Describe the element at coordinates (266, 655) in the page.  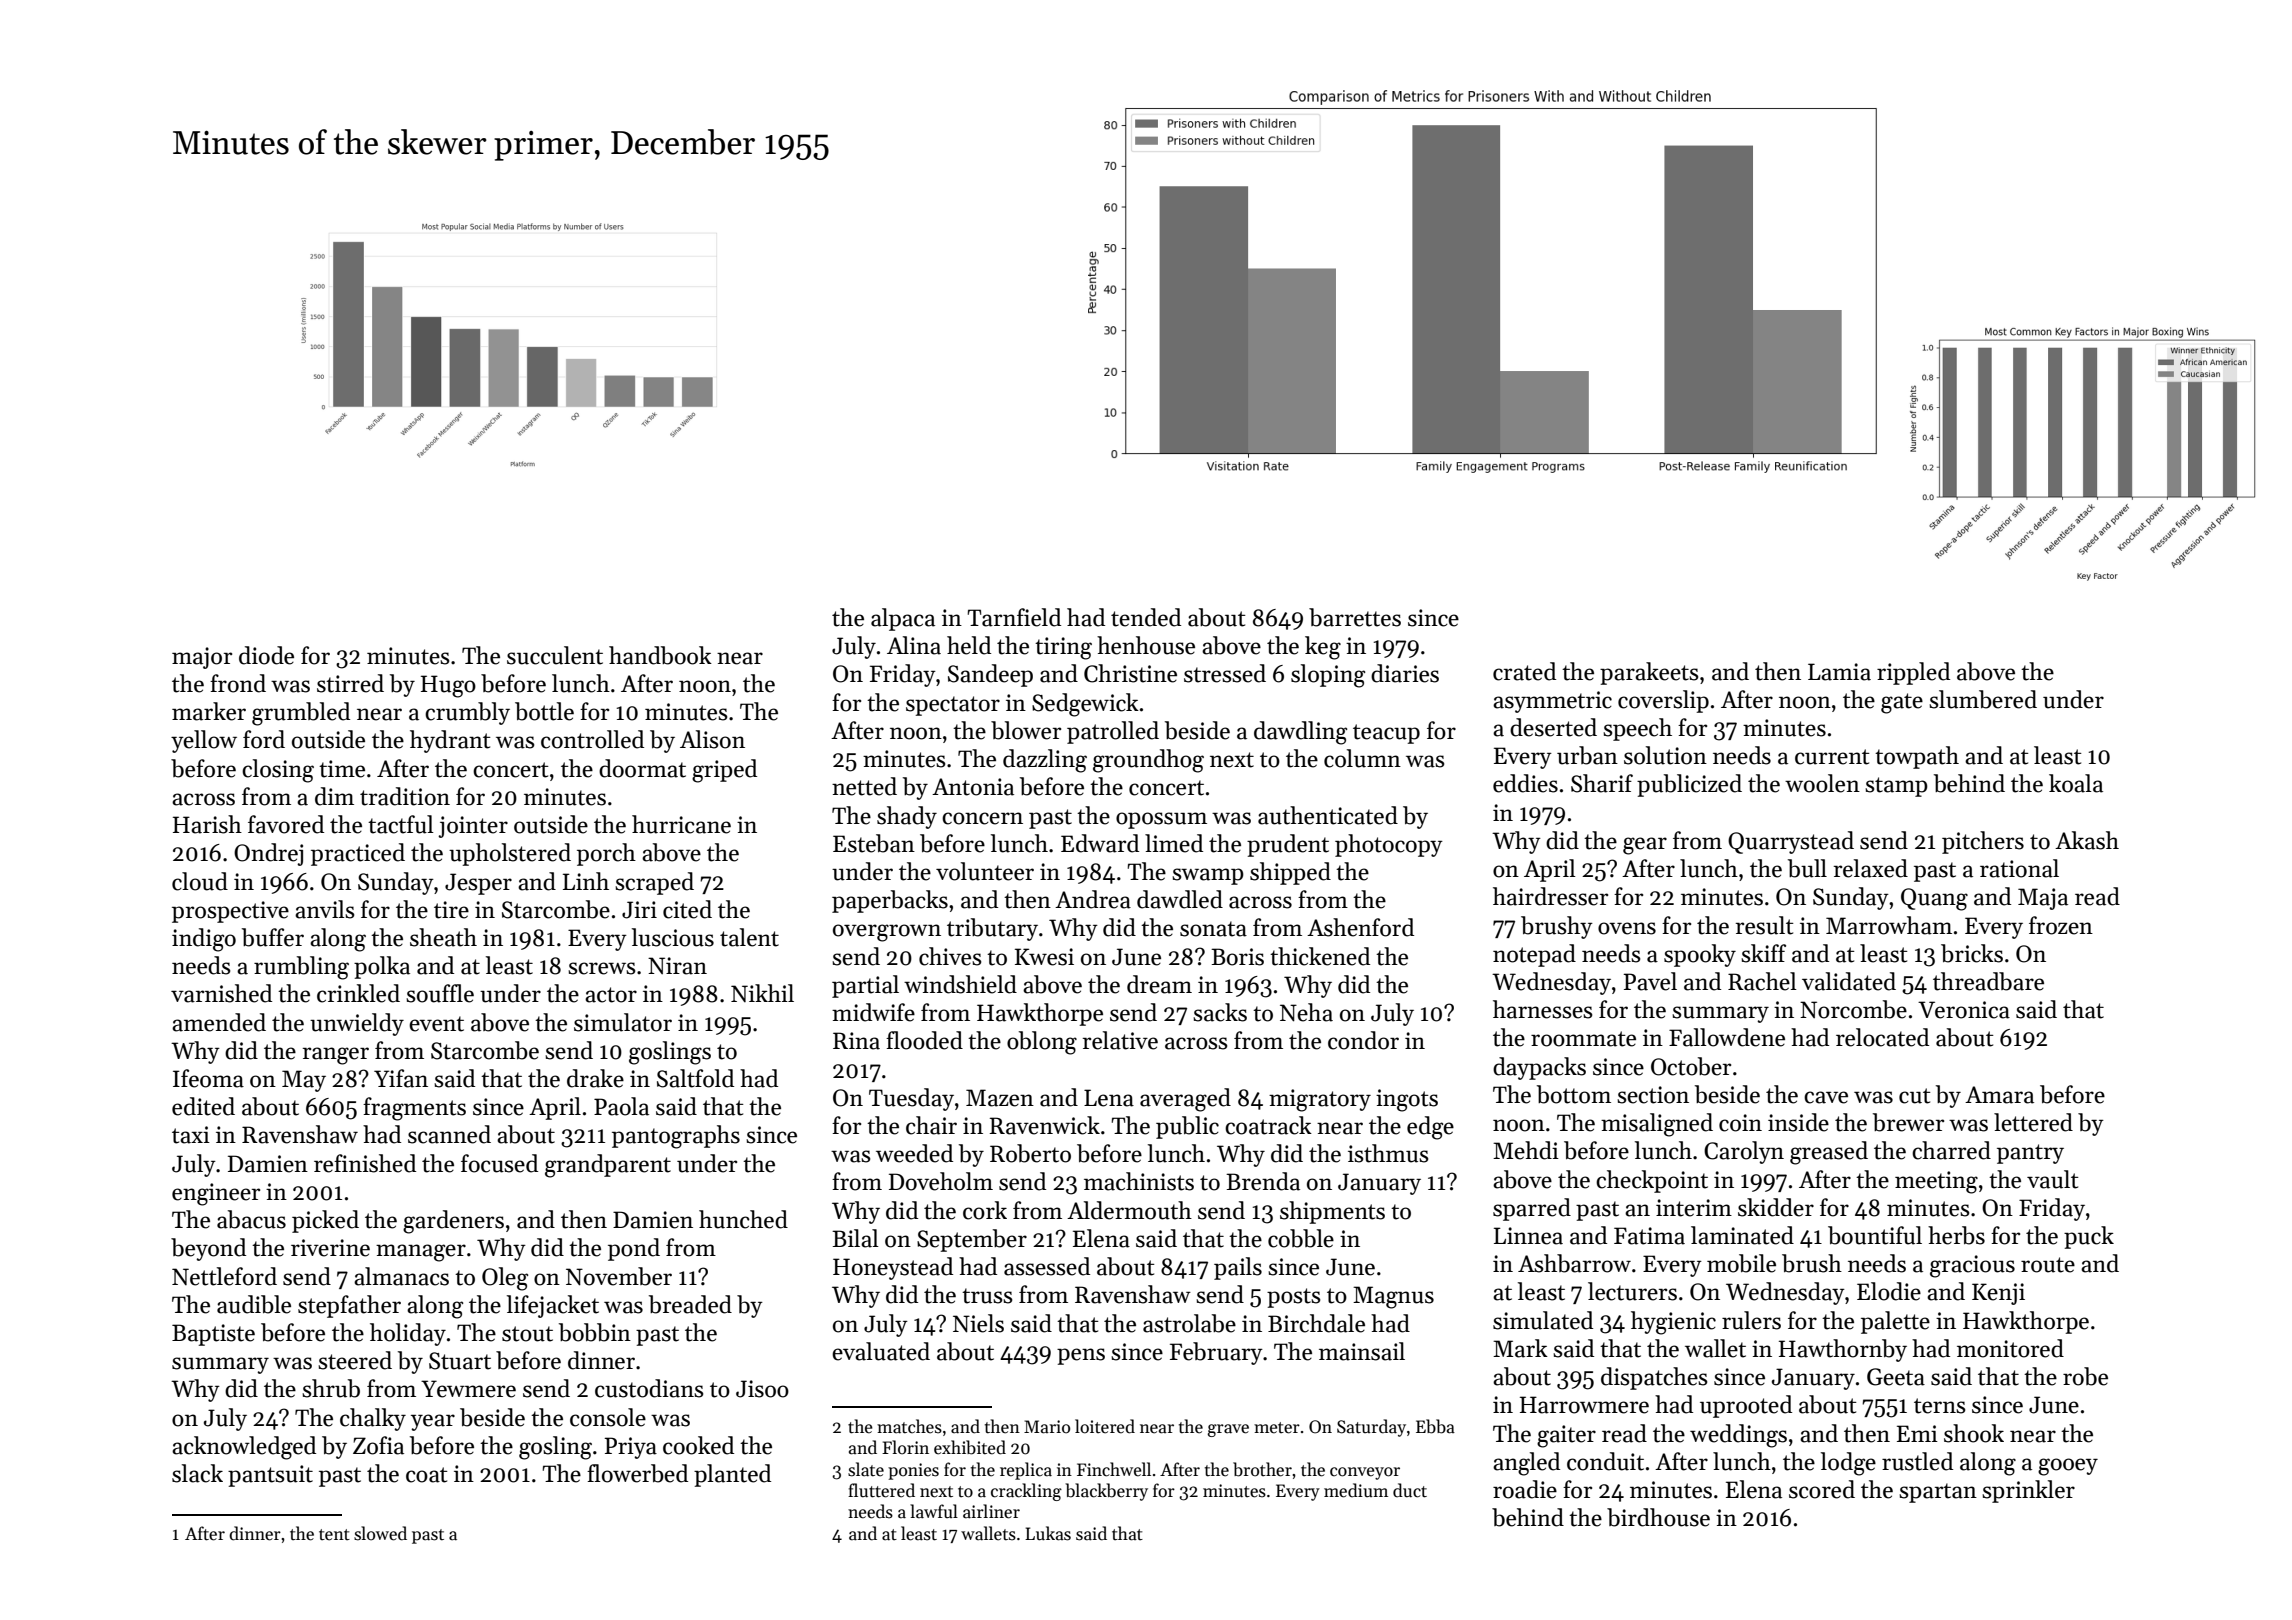
I see `diode` at that location.
